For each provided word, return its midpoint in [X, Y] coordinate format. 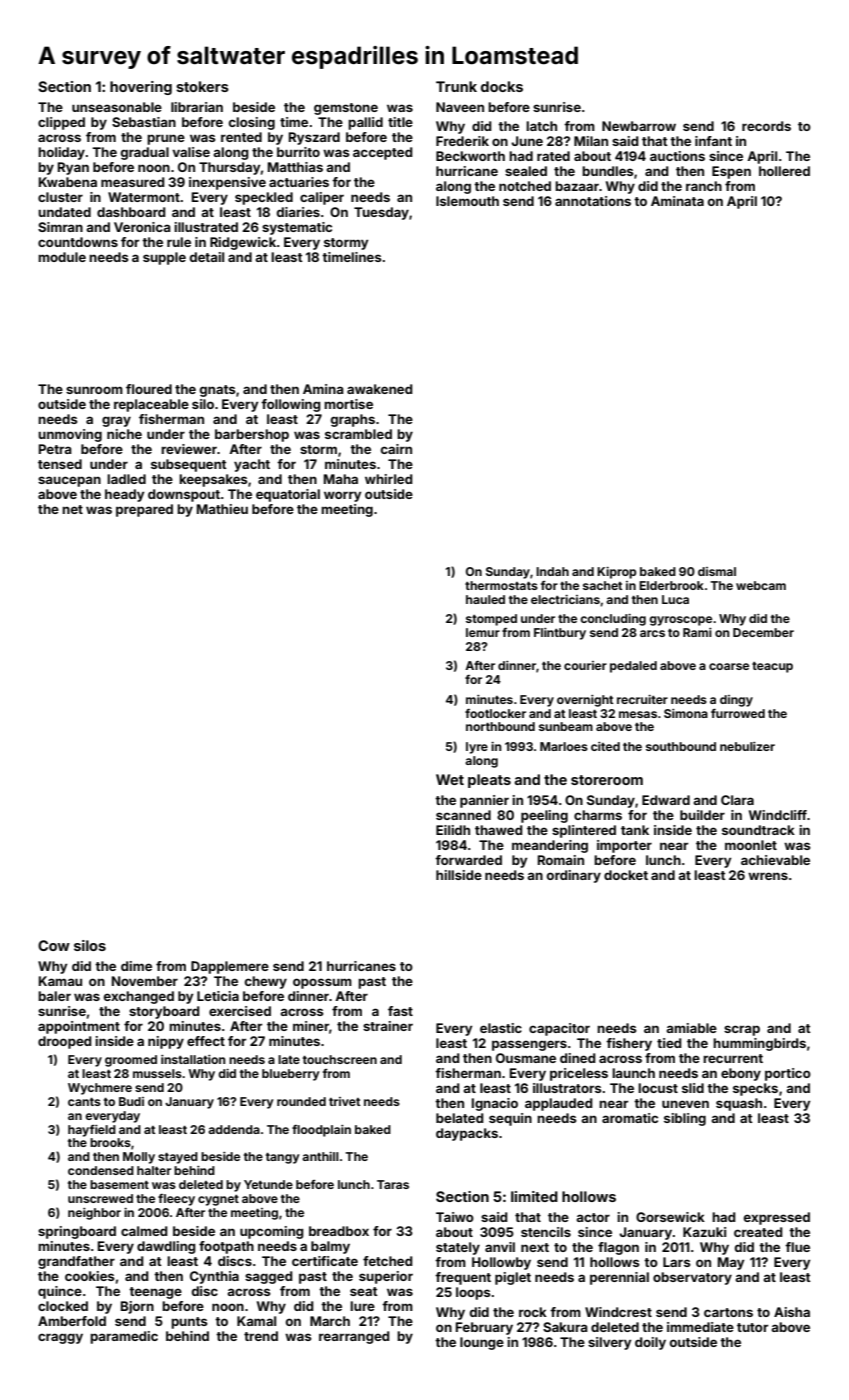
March [330, 1321]
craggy [60, 1338]
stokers [202, 86]
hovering [141, 88]
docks [502, 86]
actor [593, 1217]
